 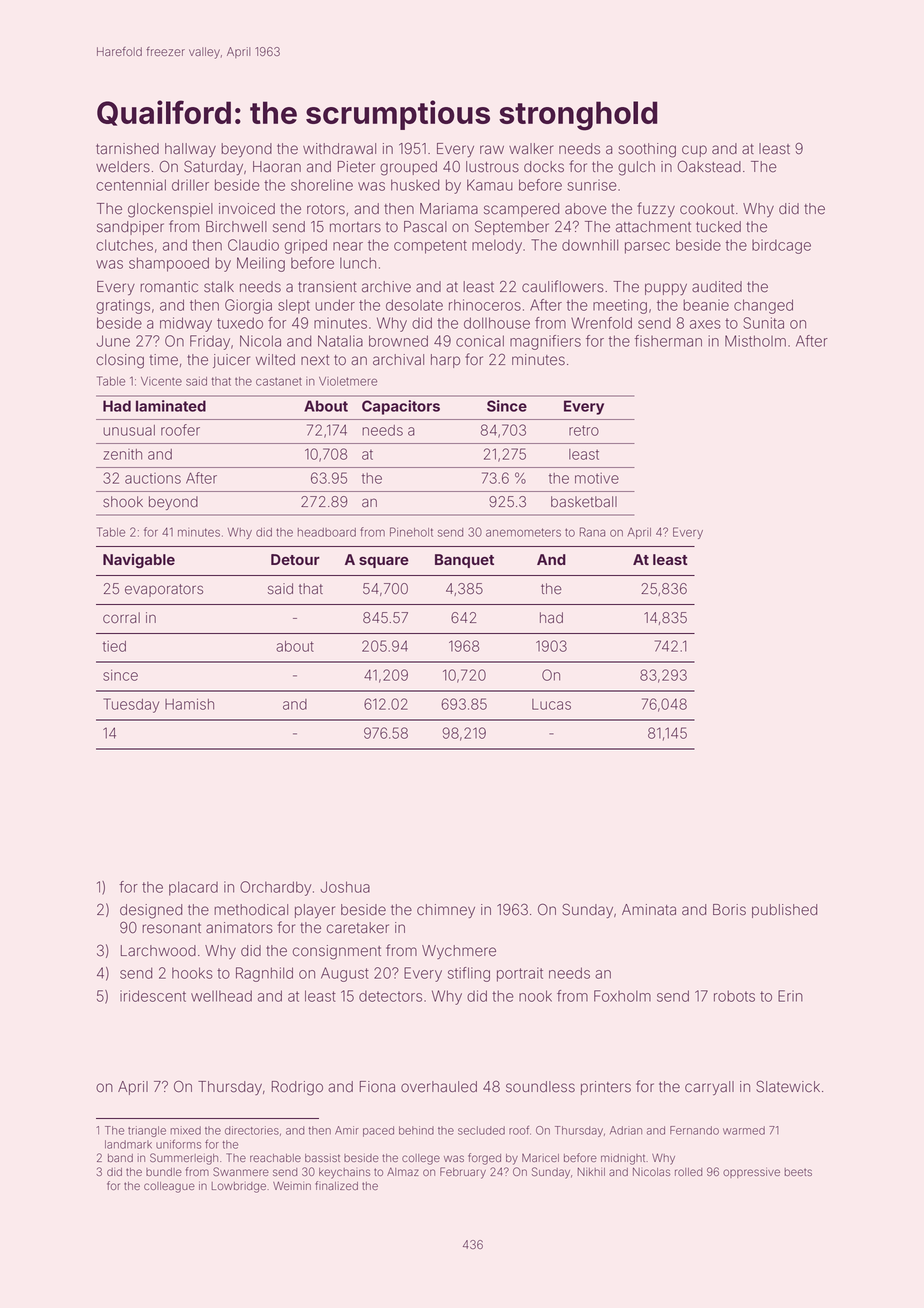 I want to click on tarnished, so click(x=127, y=149).
